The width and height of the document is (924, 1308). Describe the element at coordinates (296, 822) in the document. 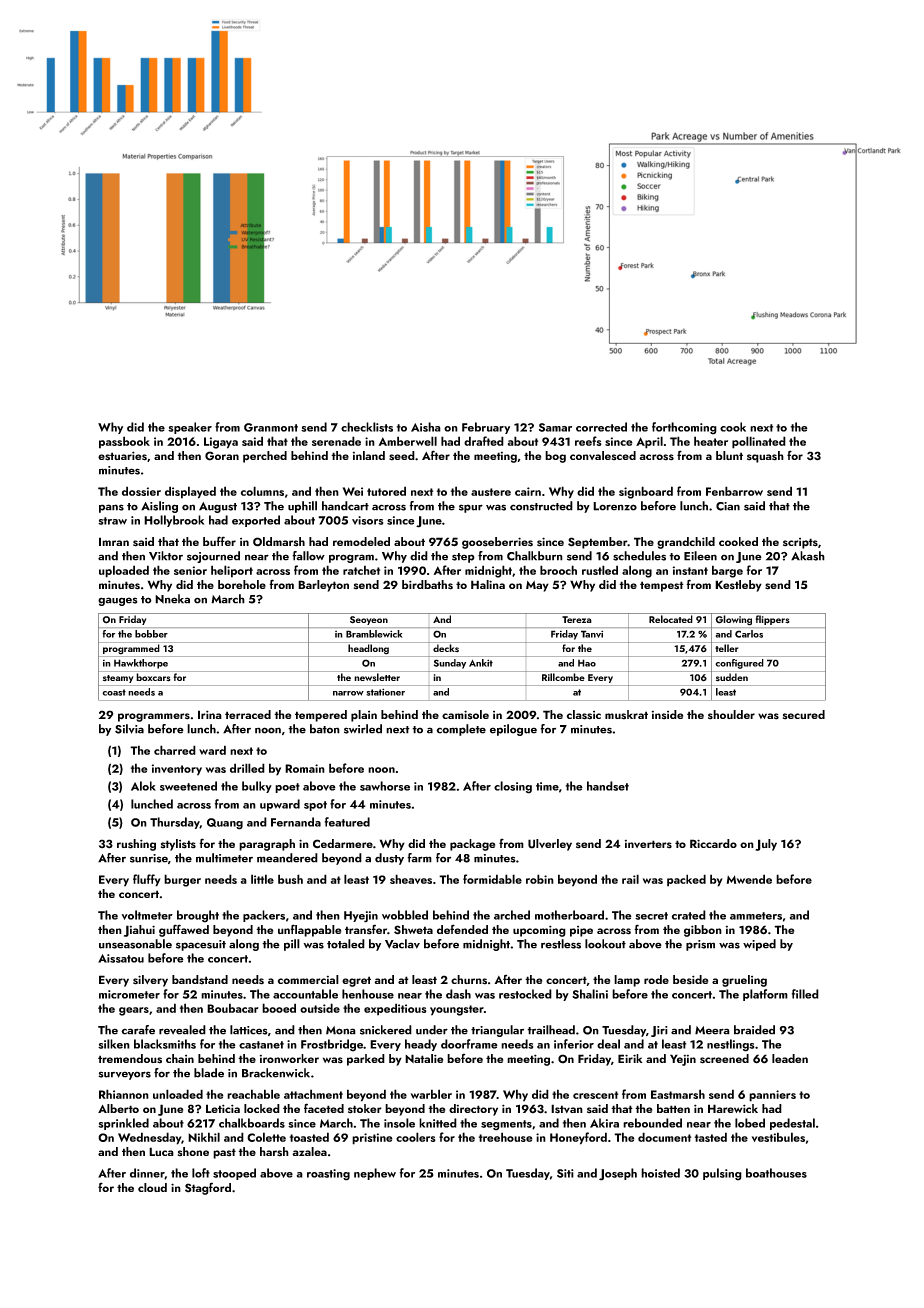

I see `Fernanda` at that location.
